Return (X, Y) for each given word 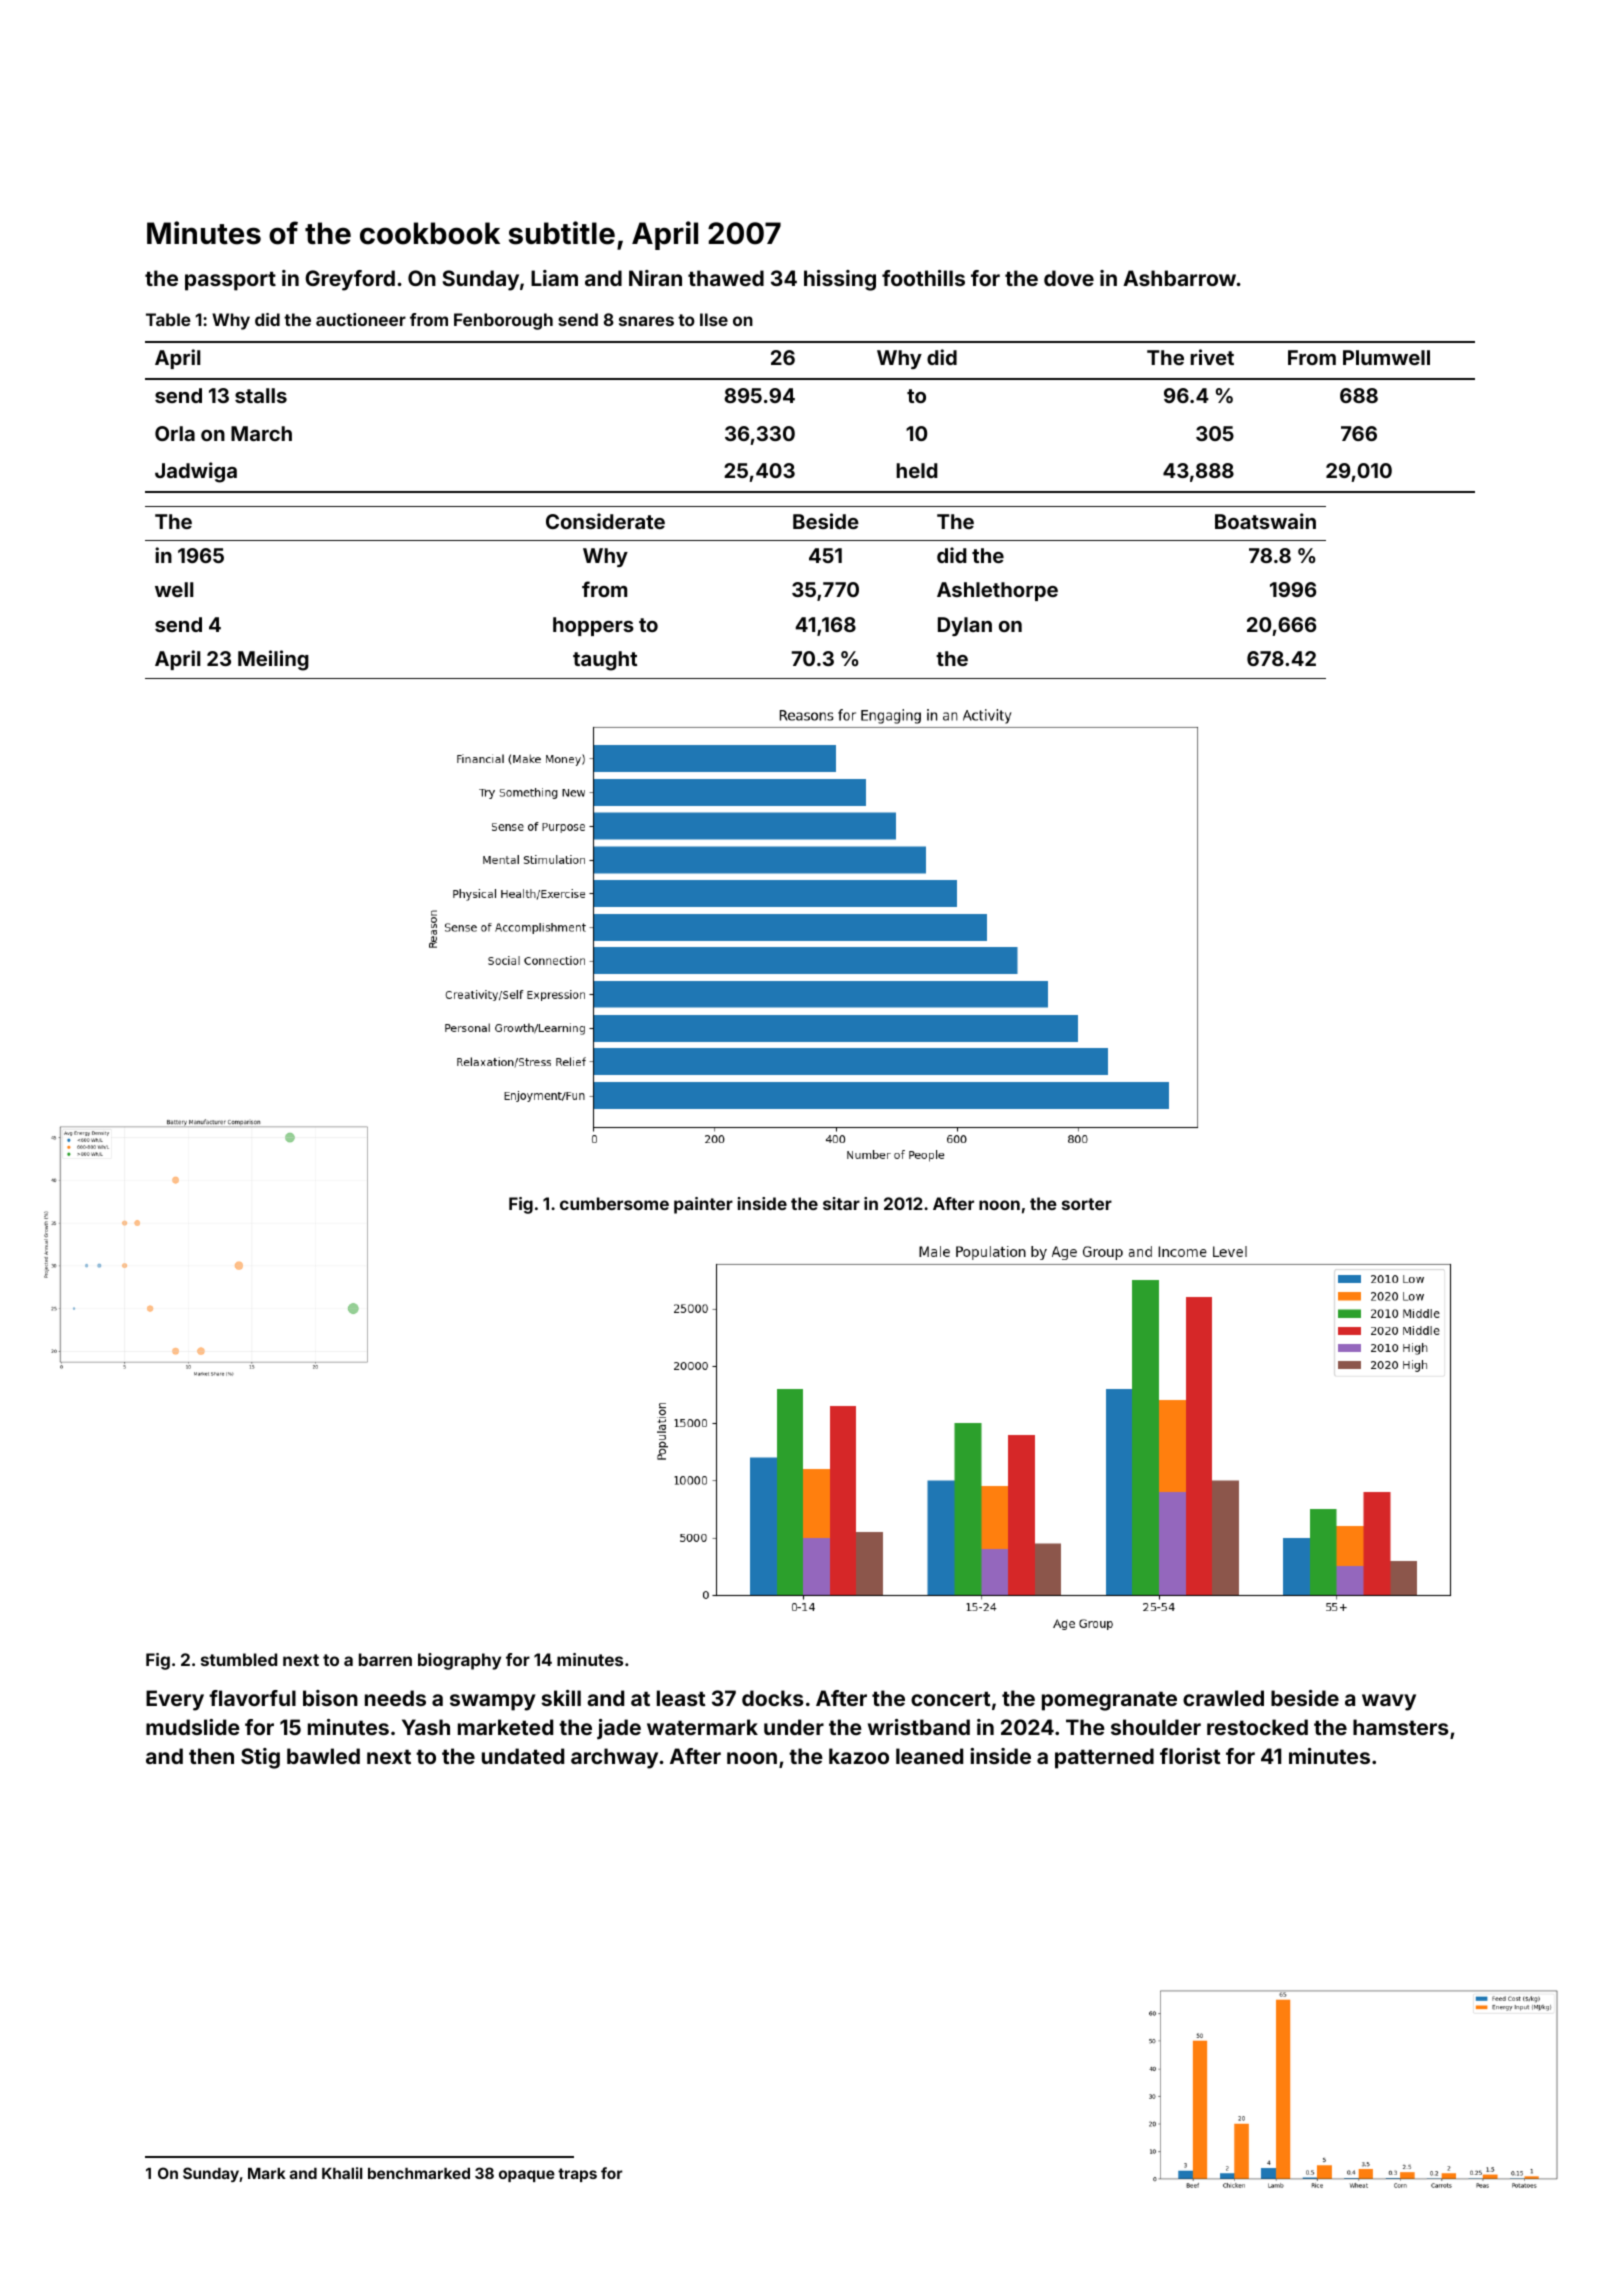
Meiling (273, 660)
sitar (841, 1203)
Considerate (605, 521)
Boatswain (1265, 521)
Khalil (342, 2173)
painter (703, 1205)
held (917, 470)
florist (1190, 1756)
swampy (493, 1702)
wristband (919, 1727)
